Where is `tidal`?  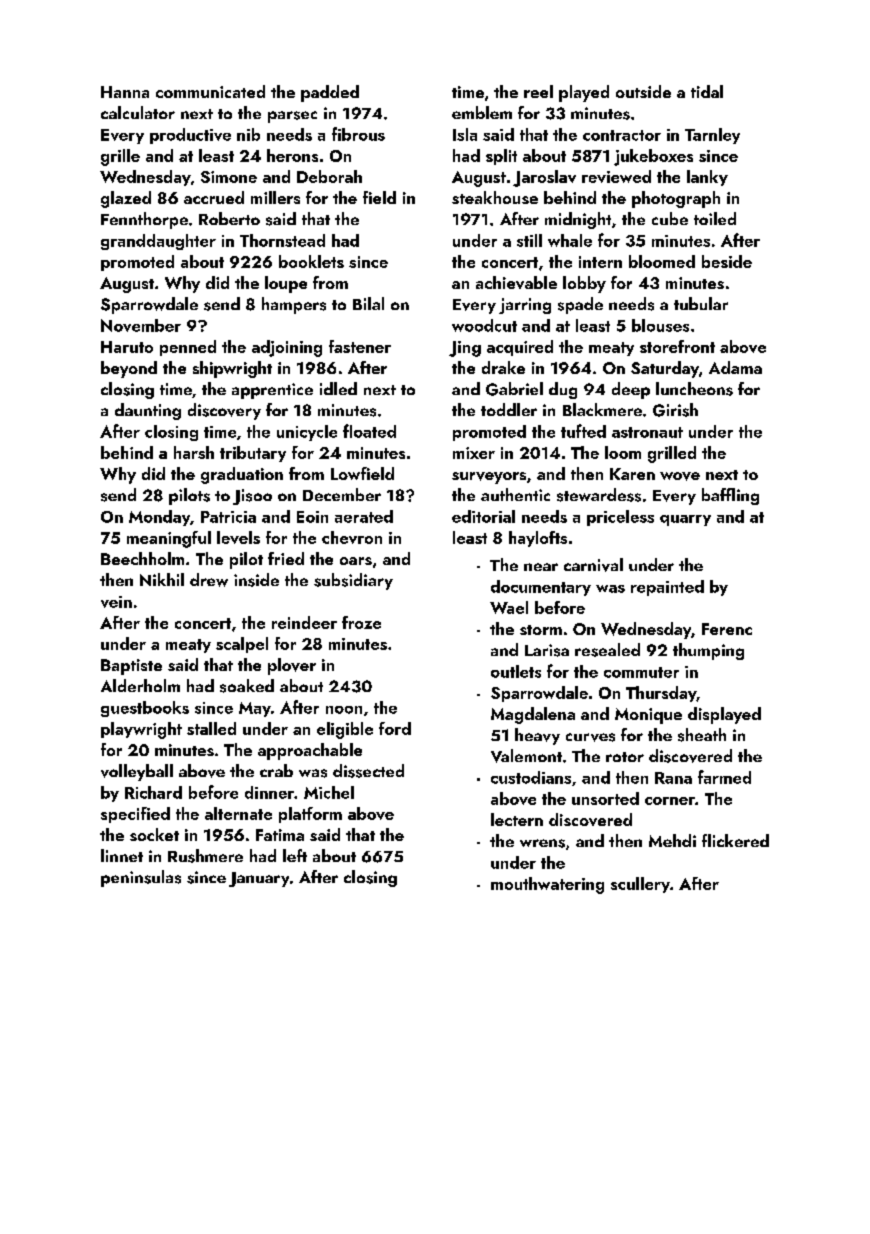 tidal is located at coordinates (707, 91).
